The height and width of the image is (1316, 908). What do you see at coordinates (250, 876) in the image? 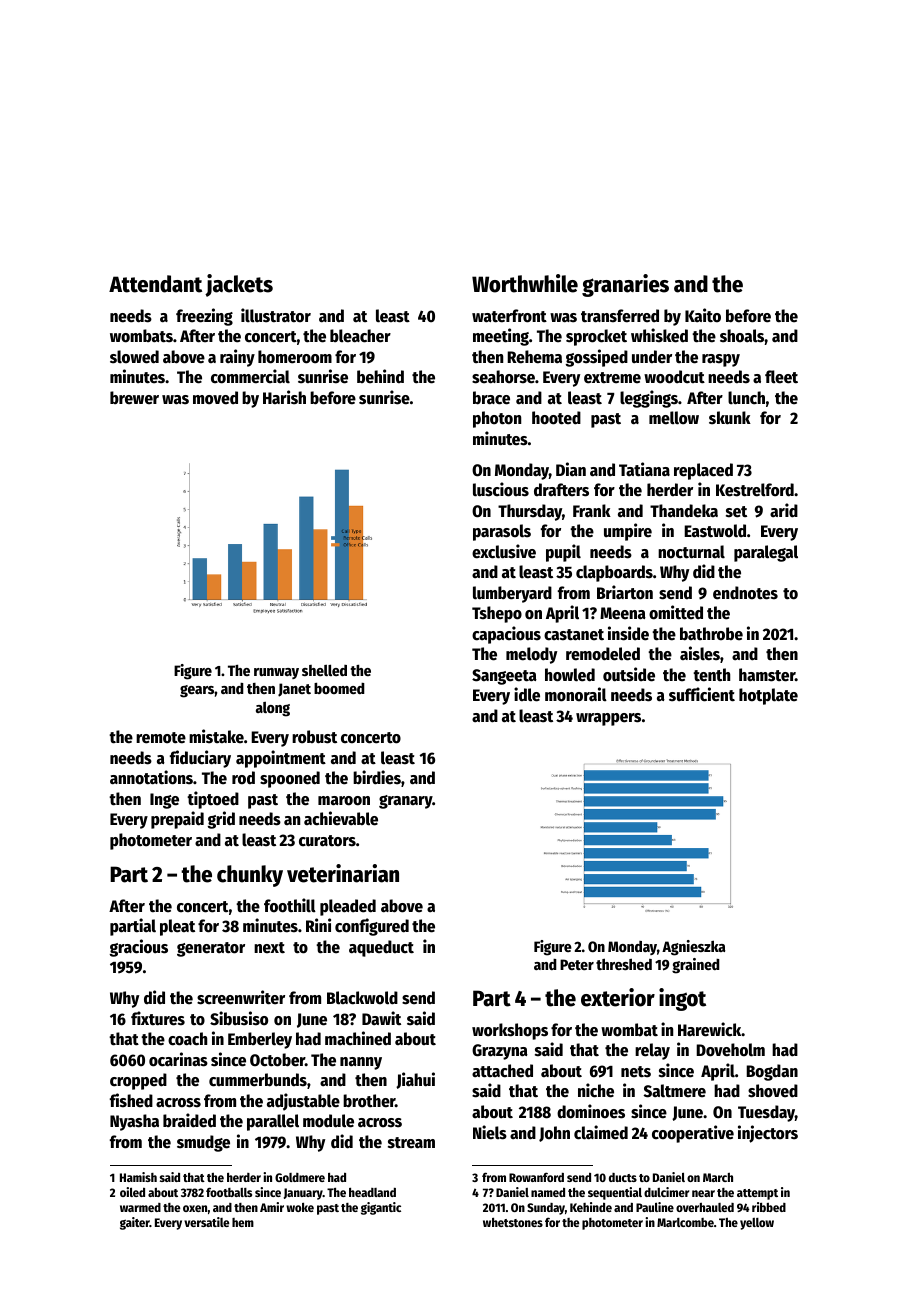
I see `chunky` at bounding box center [250, 876].
